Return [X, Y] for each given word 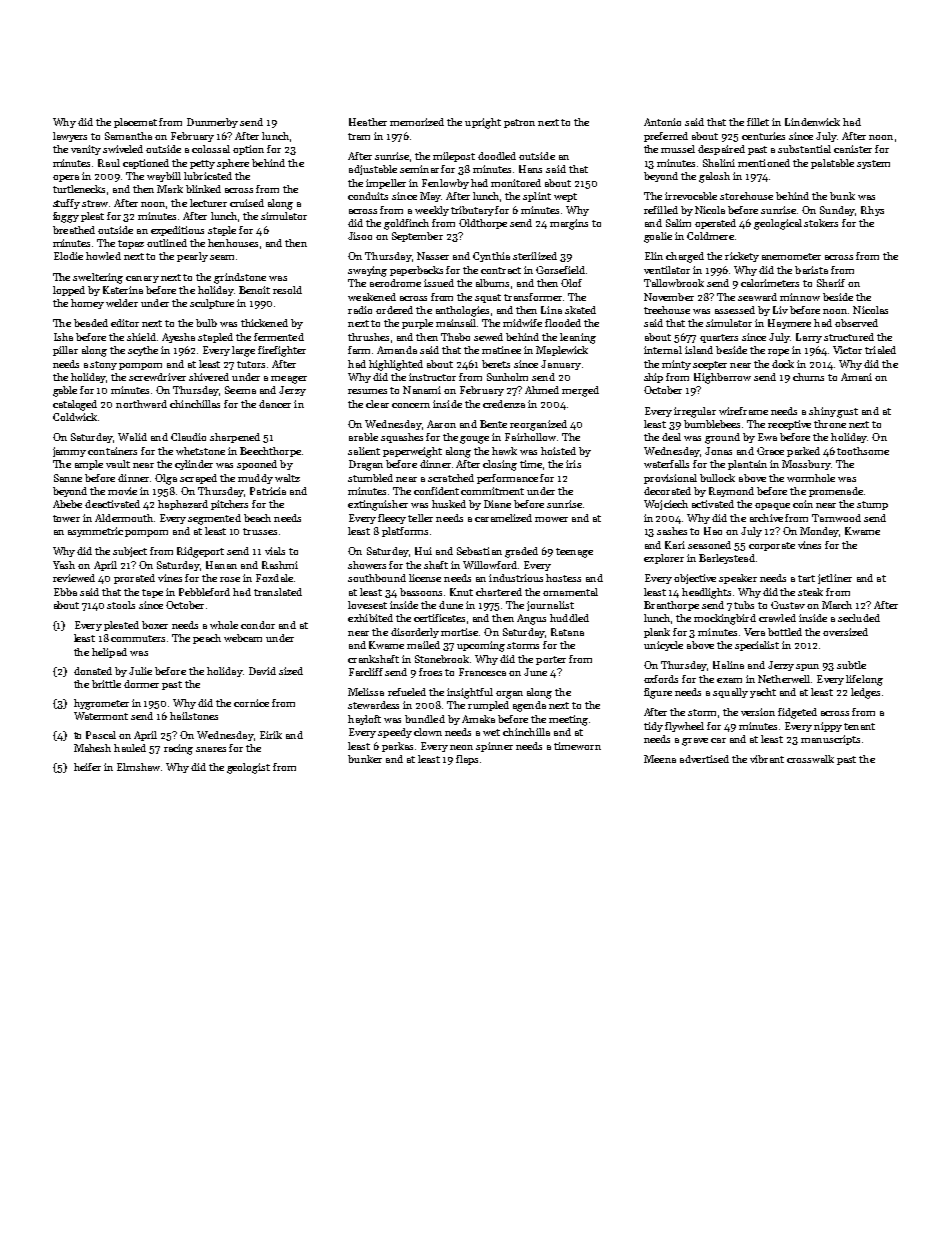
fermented [279, 337]
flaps [467, 760]
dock [783, 364]
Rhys [872, 211]
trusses [260, 531]
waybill [164, 177]
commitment [492, 491]
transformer [533, 297]
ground [722, 438]
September [417, 237]
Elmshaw [138, 767]
